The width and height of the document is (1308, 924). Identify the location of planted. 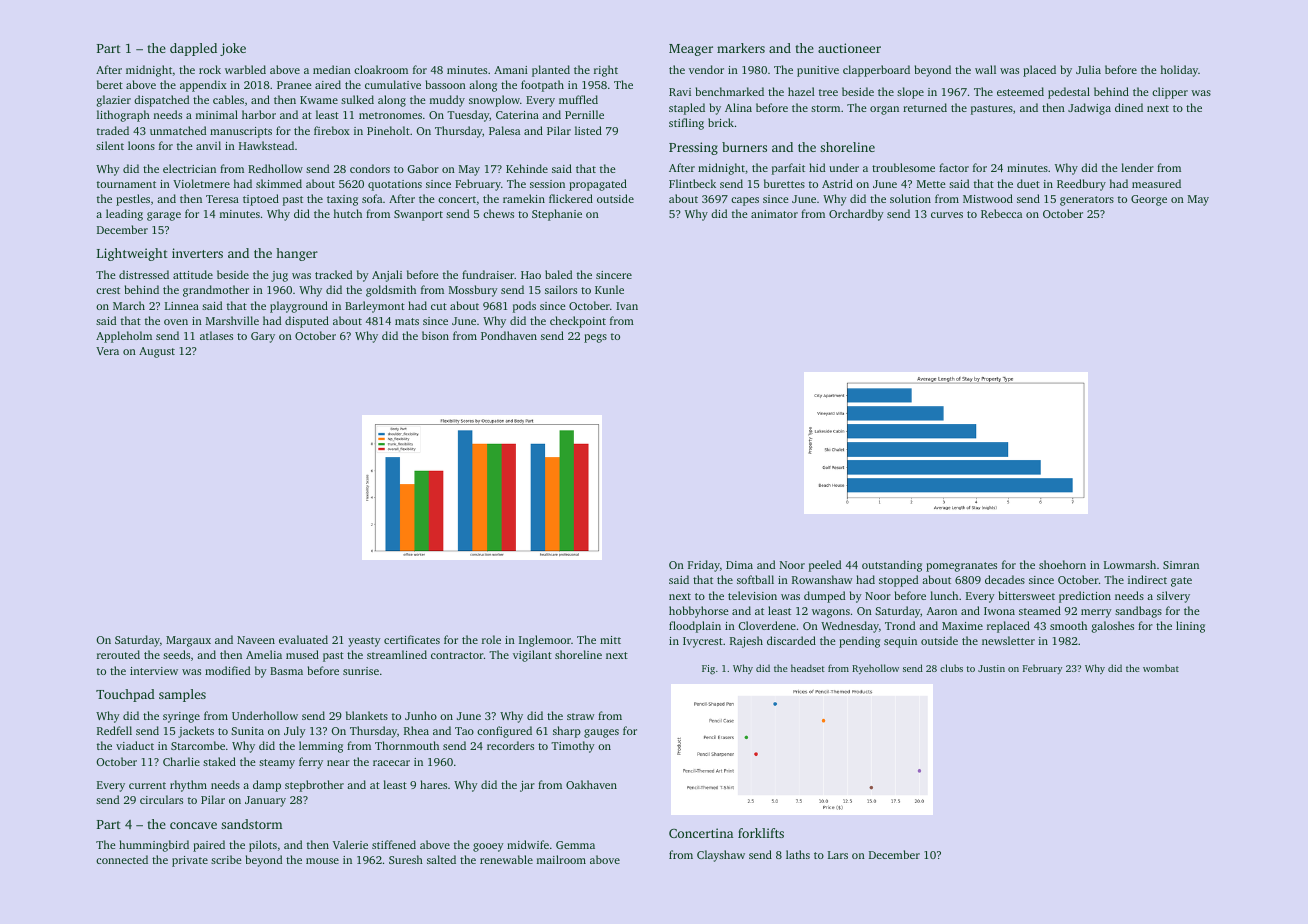
(551, 71).
